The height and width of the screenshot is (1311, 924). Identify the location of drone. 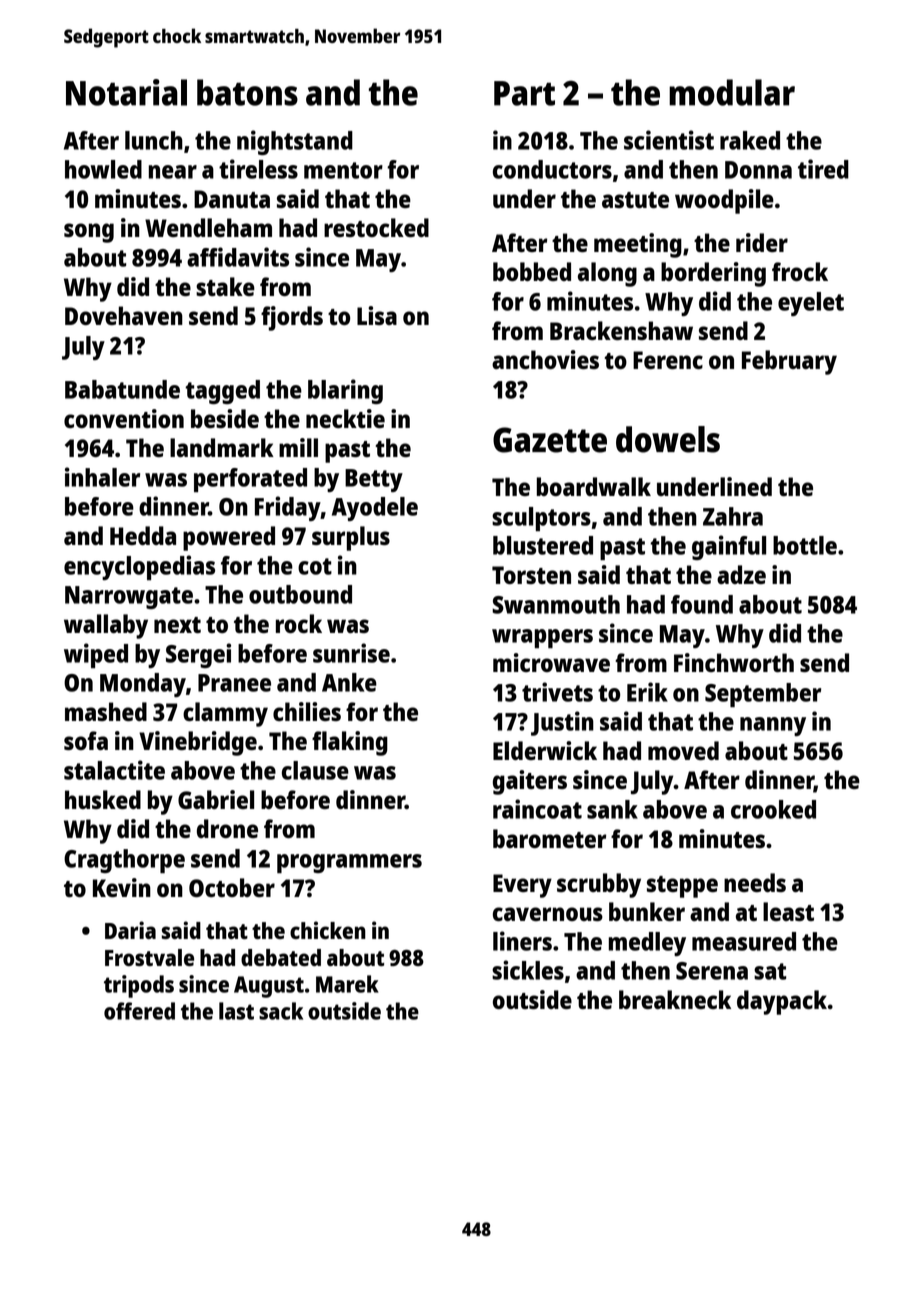
(227, 828).
